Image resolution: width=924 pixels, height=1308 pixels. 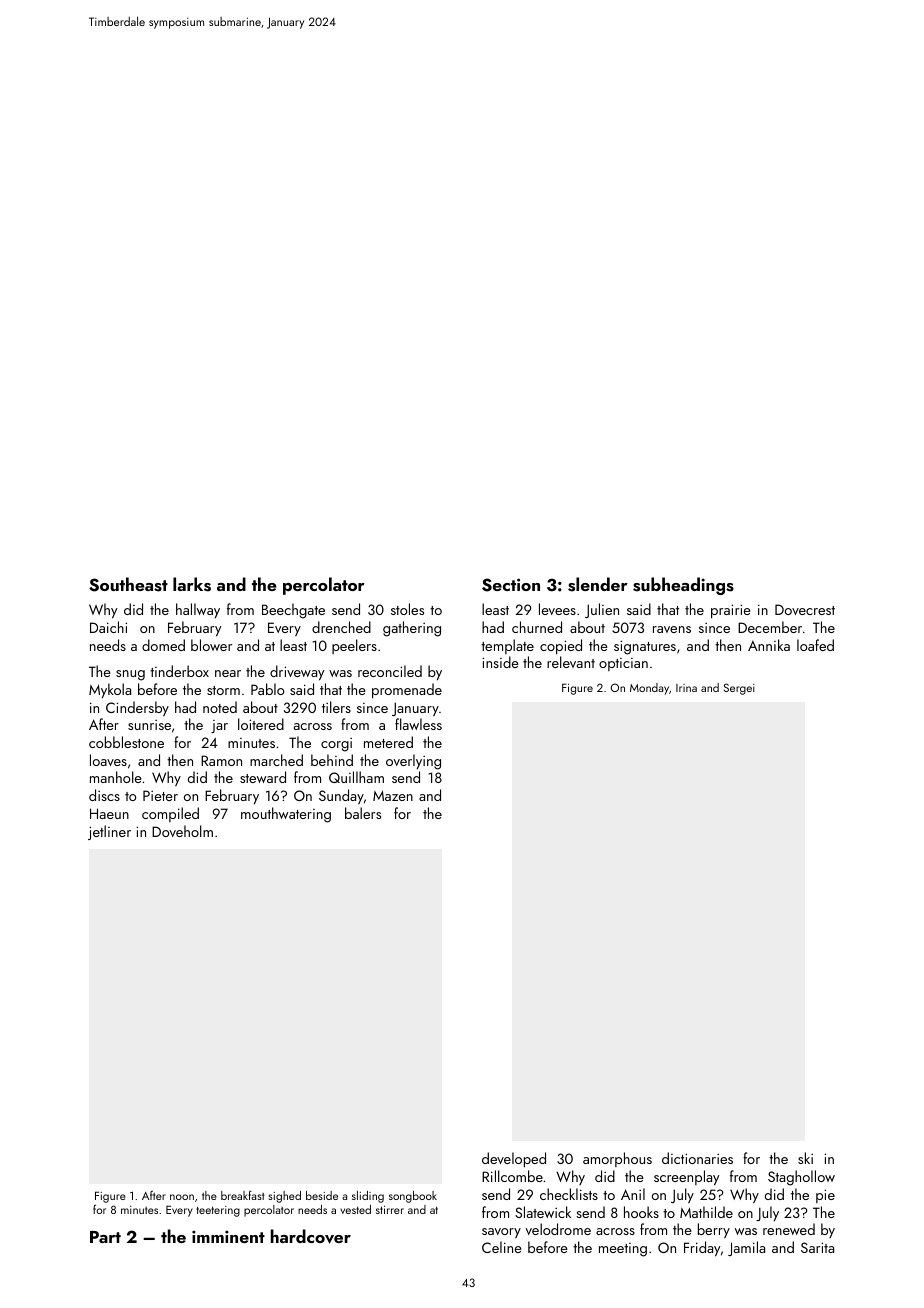 I want to click on Section, so click(x=511, y=585).
